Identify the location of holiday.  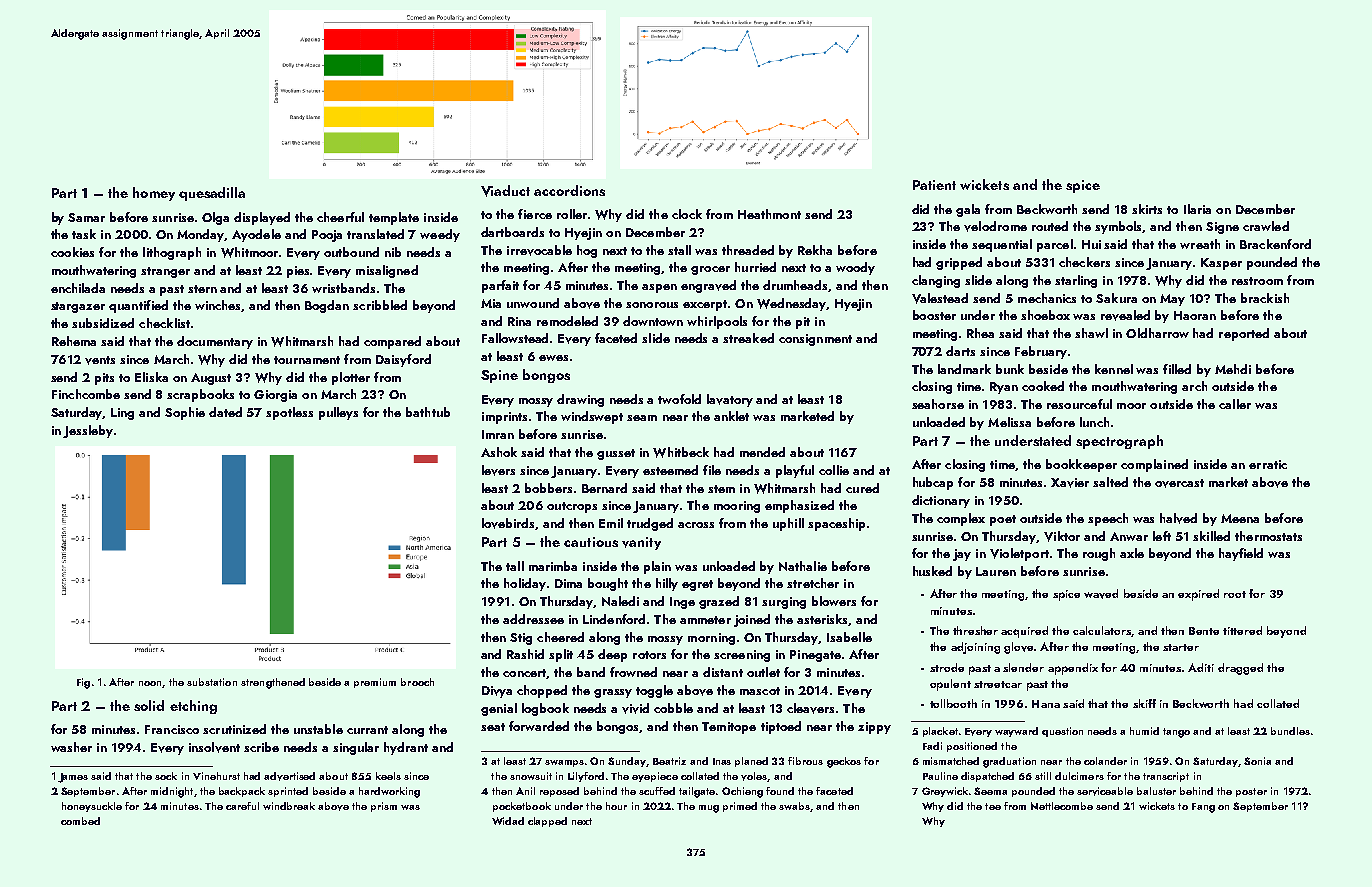
(525, 584).
